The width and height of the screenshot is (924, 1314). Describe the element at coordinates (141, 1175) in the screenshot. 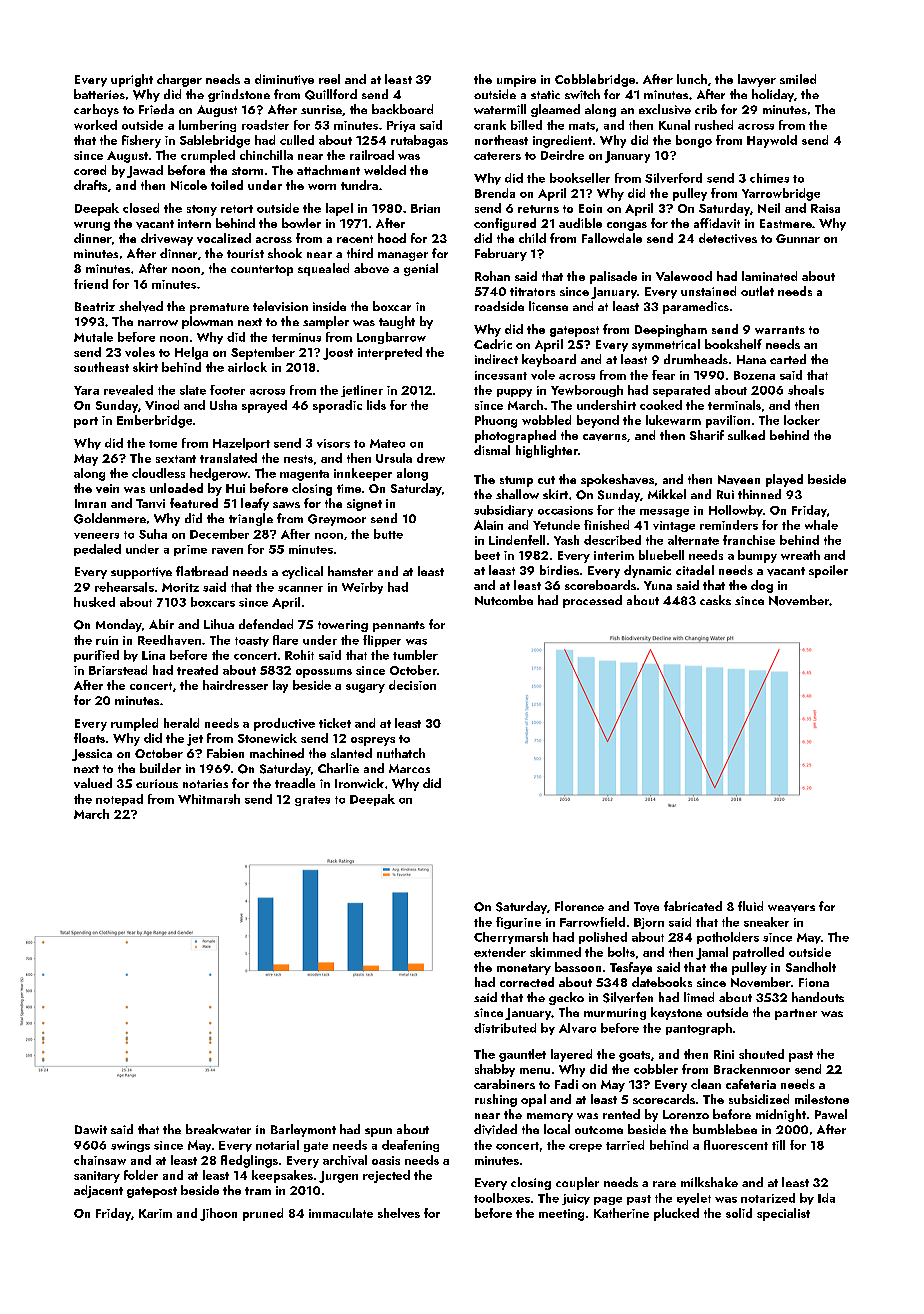

I see `folder` at that location.
